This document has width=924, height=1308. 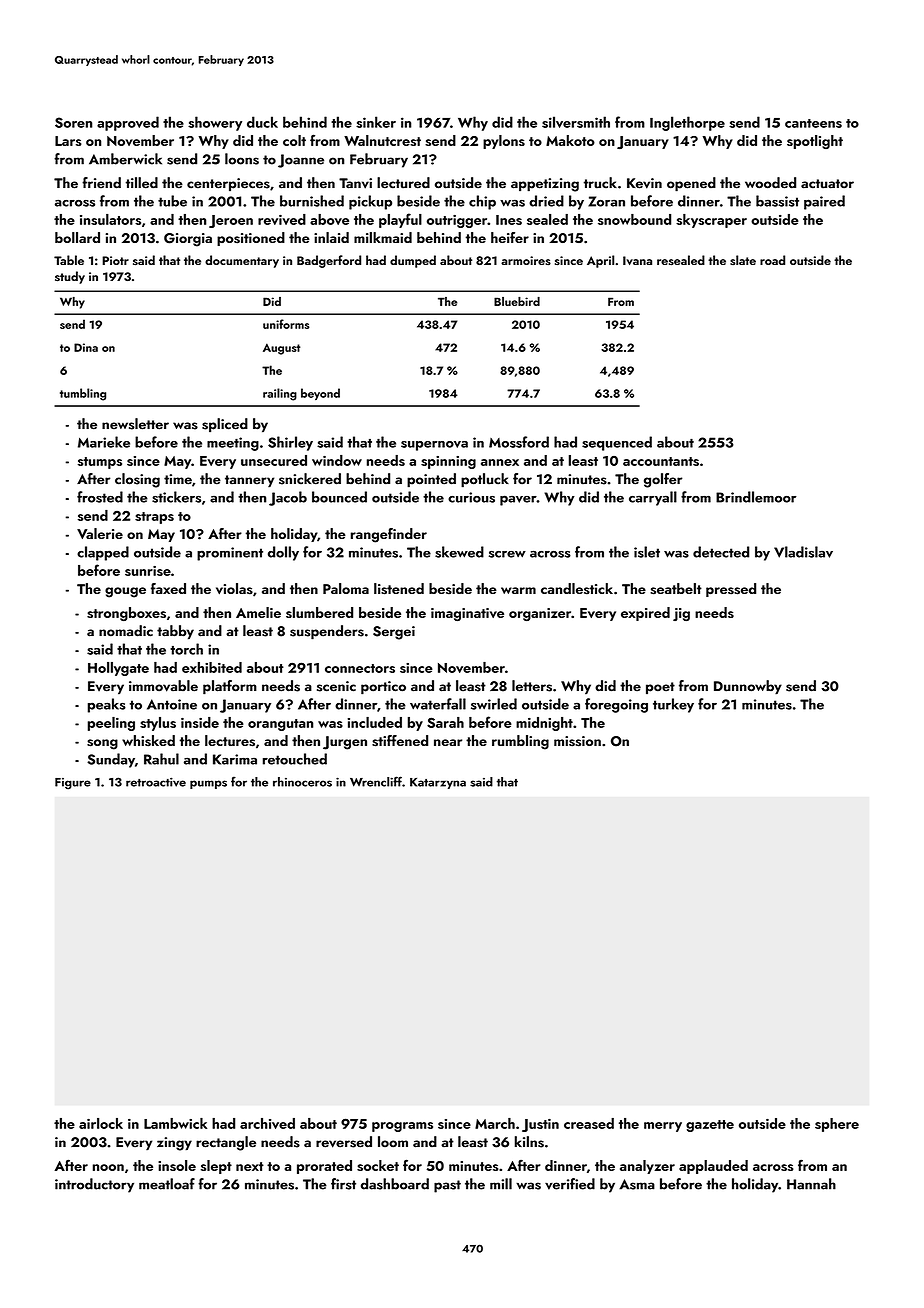 What do you see at coordinates (748, 687) in the document?
I see `Dunnowby` at bounding box center [748, 687].
